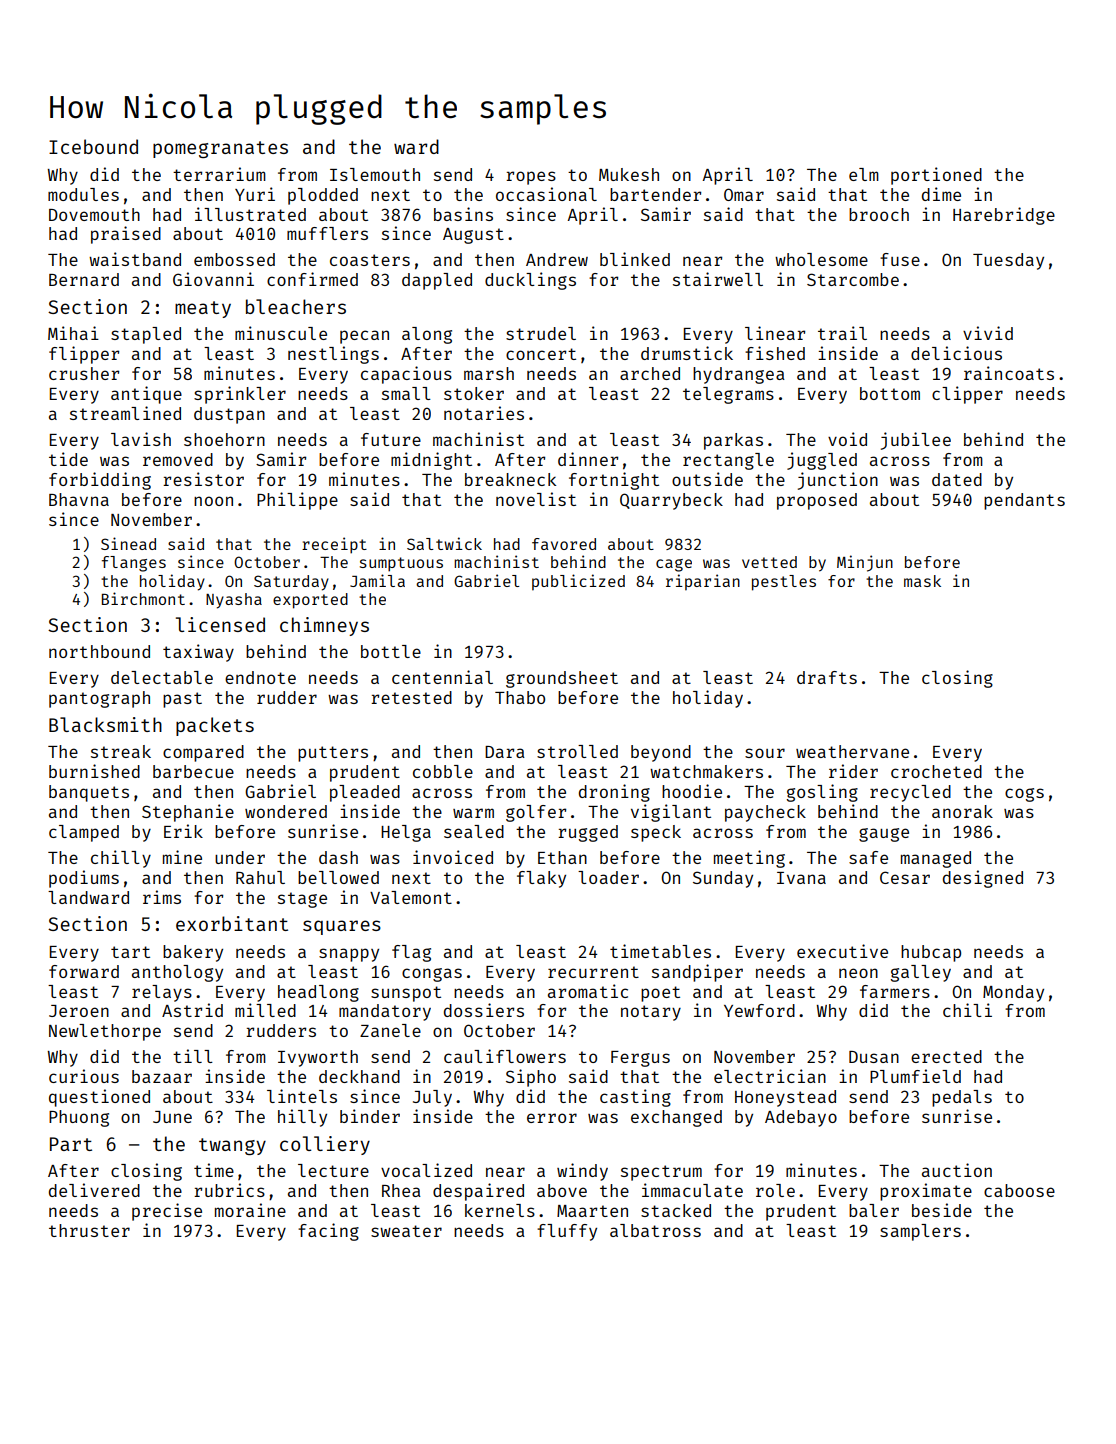  I want to click on trail, so click(842, 333).
